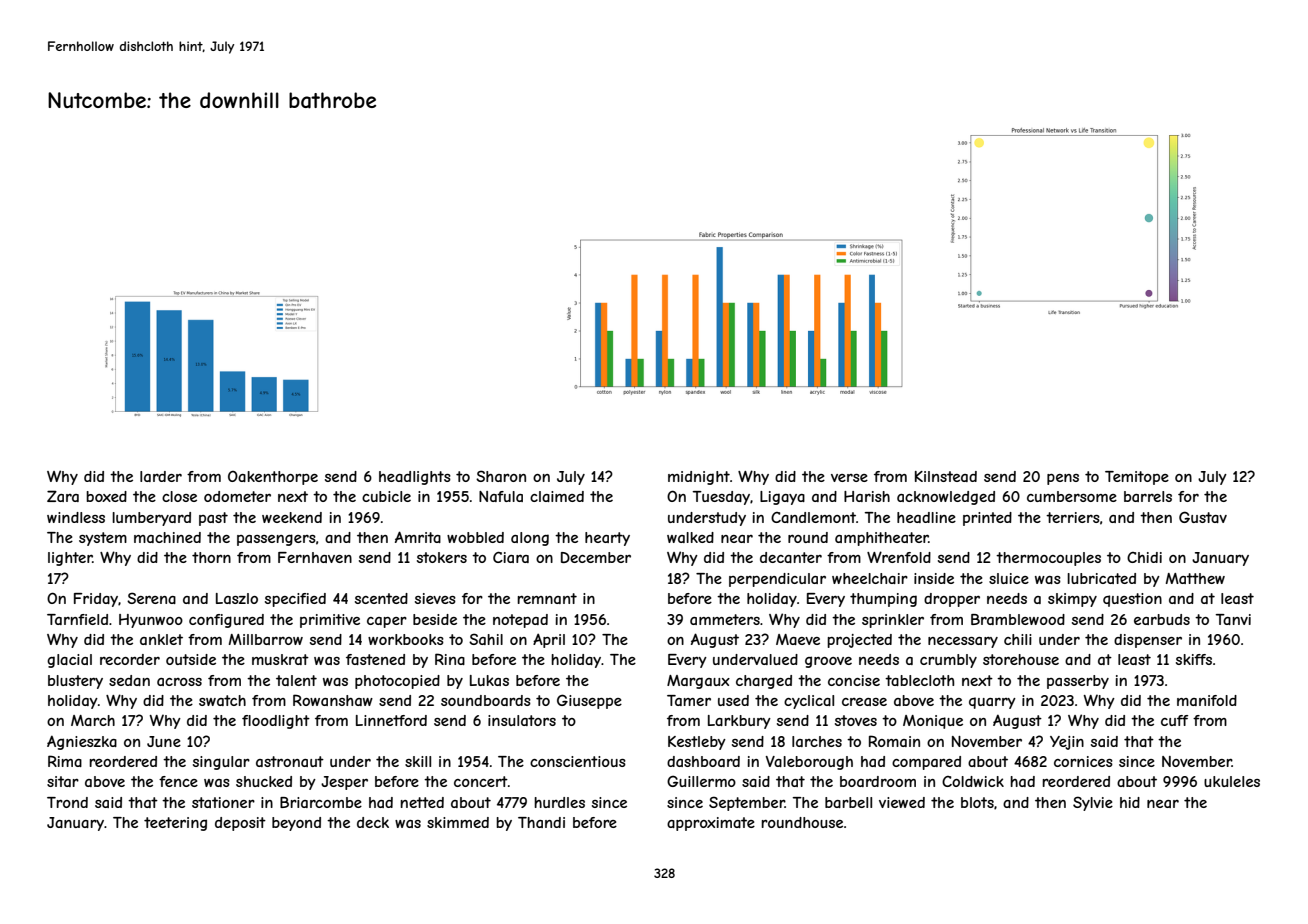 This page has height=924, width=1308. I want to click on lighter, so click(70, 559).
